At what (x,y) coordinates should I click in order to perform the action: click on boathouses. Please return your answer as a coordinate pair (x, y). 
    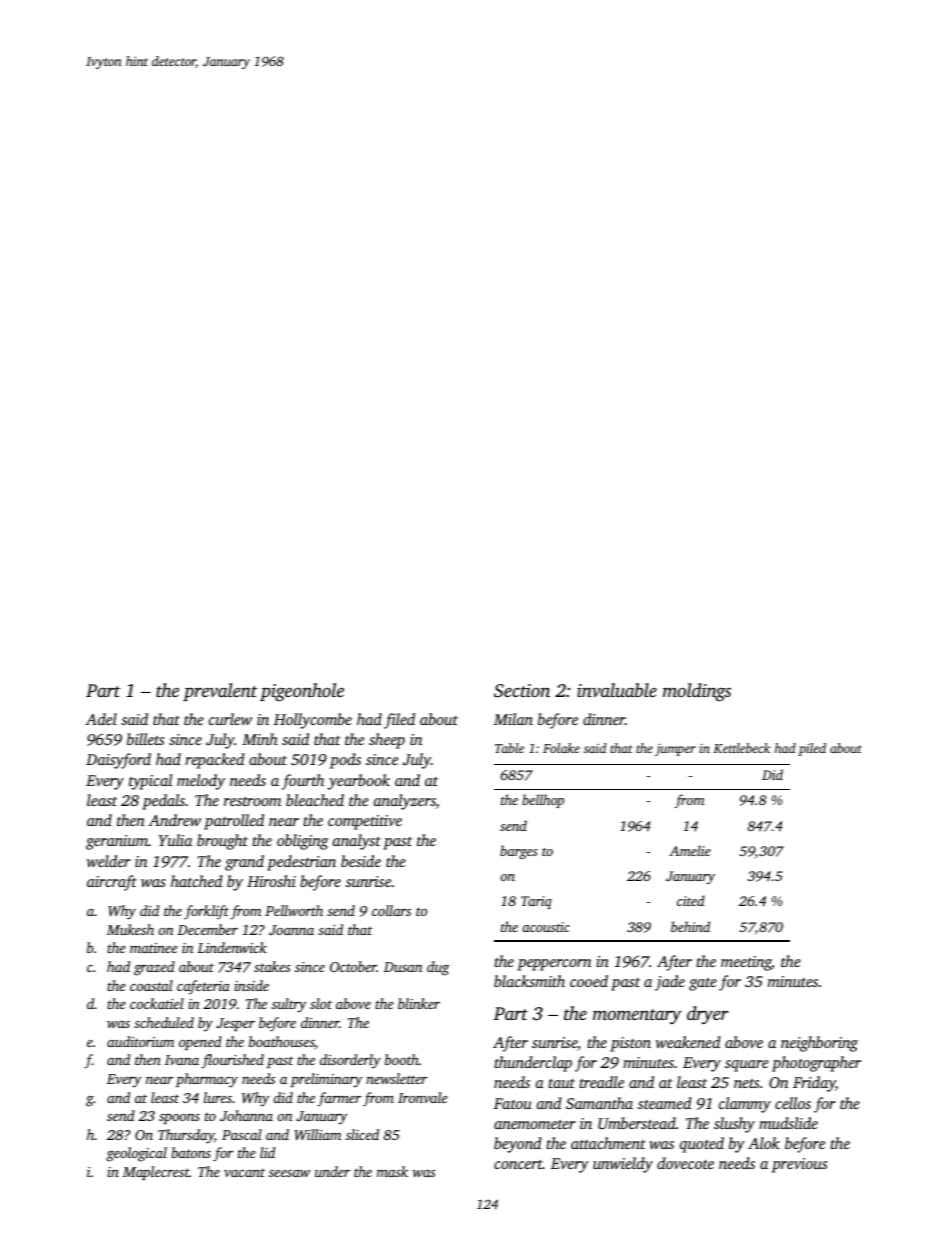
    Looking at the image, I should click on (282, 1043).
